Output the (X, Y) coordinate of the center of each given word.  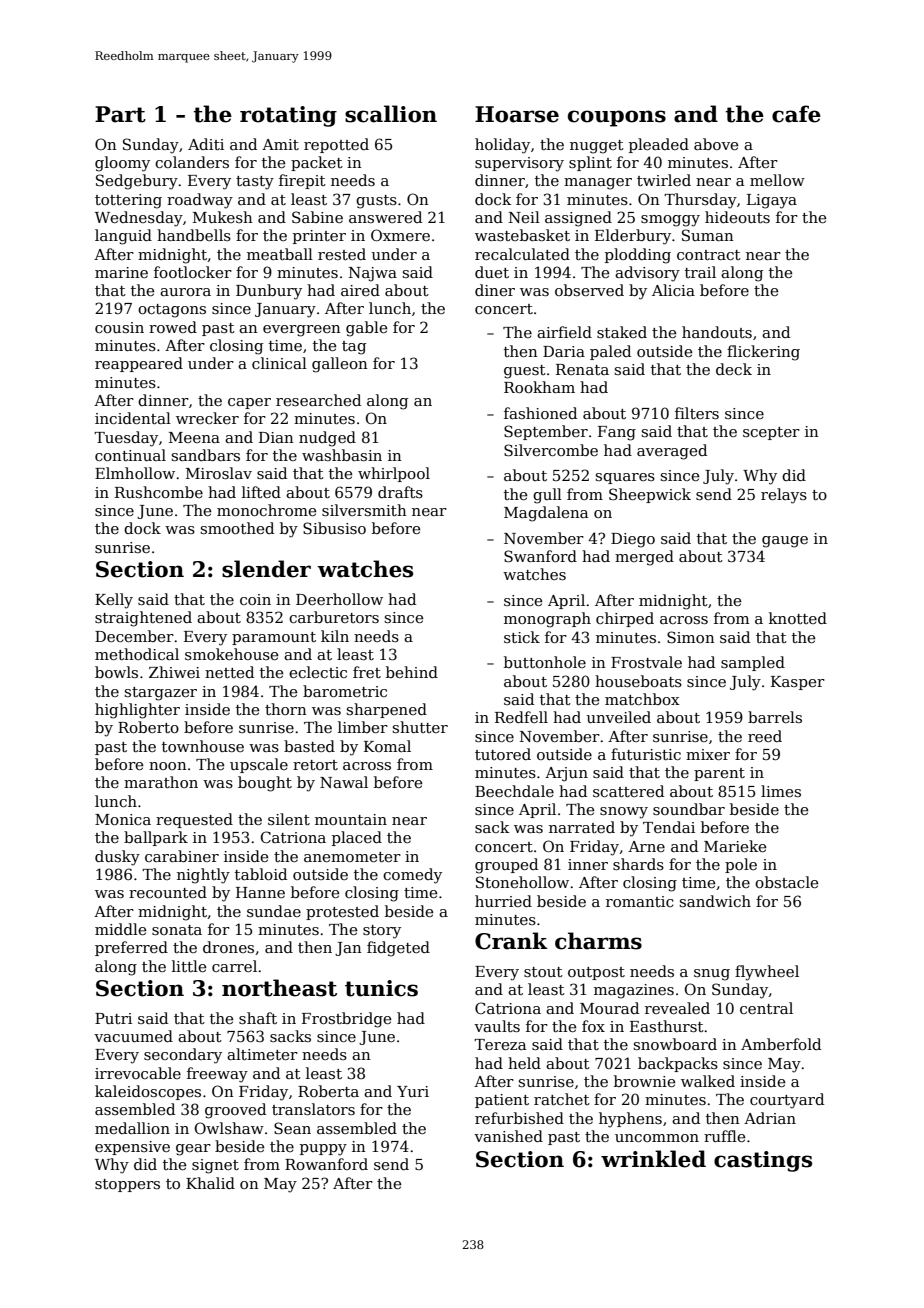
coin (255, 599)
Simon (691, 637)
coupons (617, 118)
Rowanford (326, 1164)
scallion (391, 114)
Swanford (540, 556)
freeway (217, 1075)
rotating (288, 116)
